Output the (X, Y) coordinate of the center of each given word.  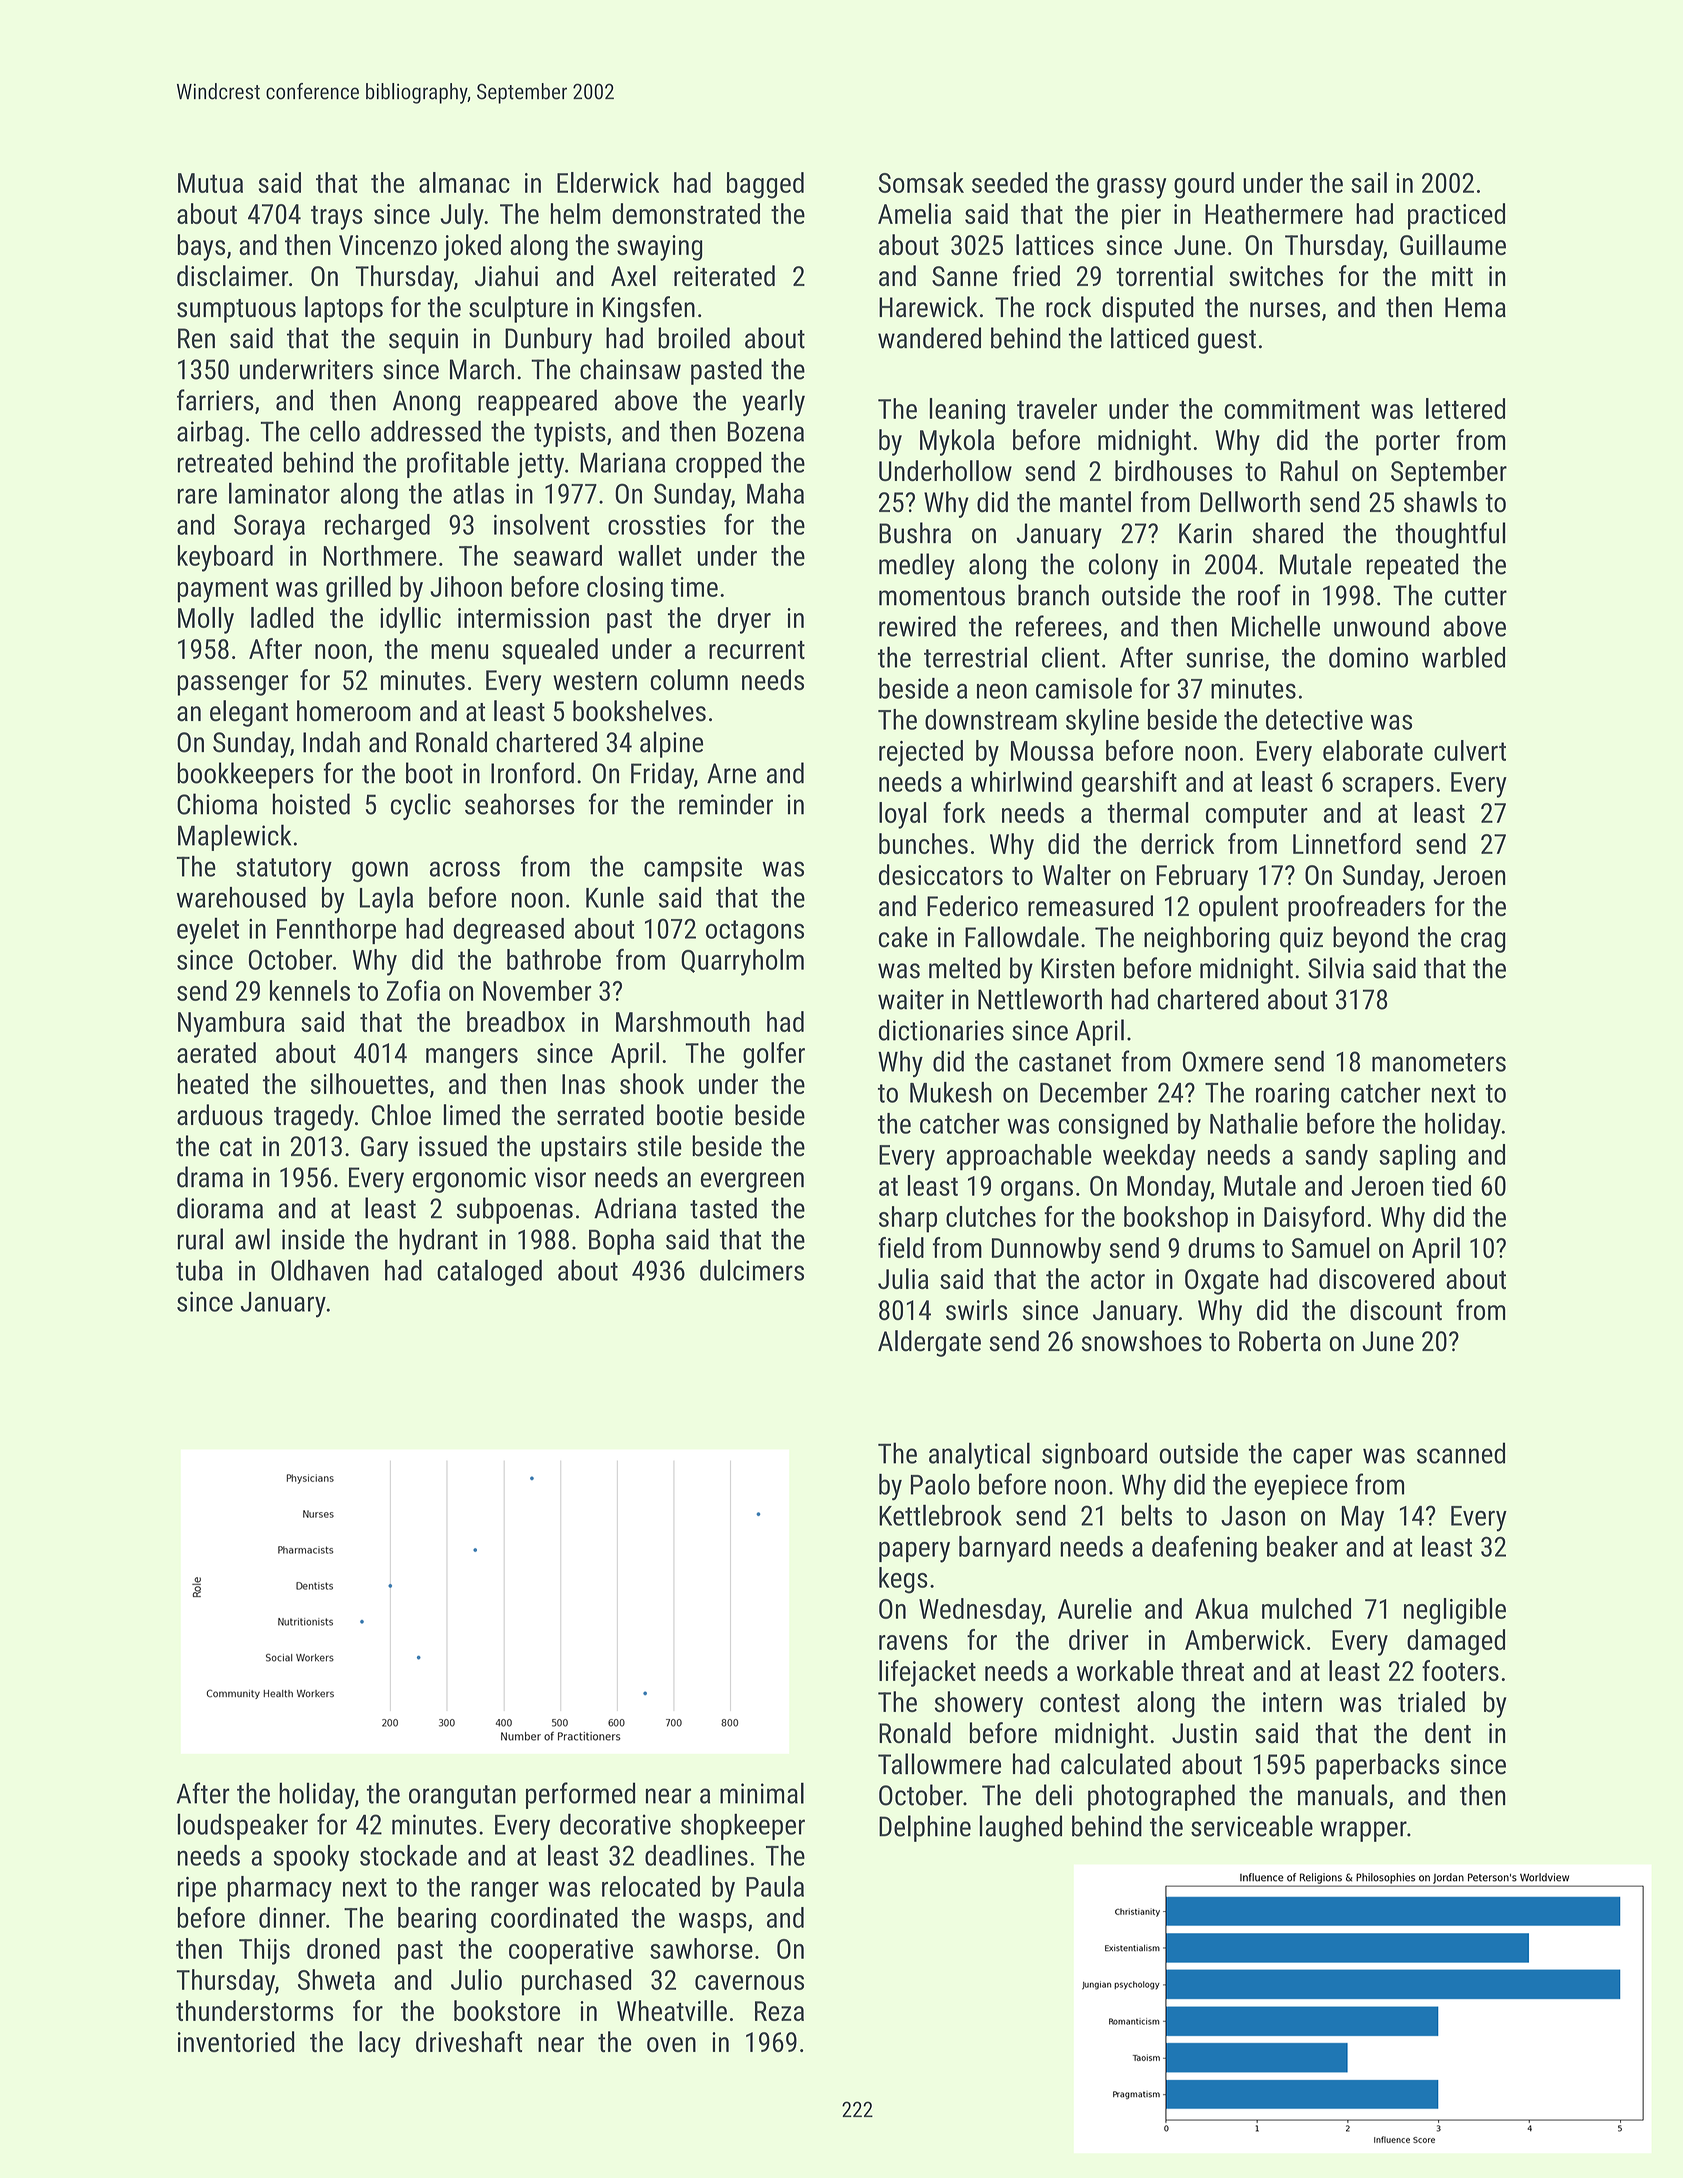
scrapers (1388, 787)
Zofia (413, 990)
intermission (523, 618)
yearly (773, 402)
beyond (1370, 939)
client (1071, 657)
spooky (311, 1858)
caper (1323, 1458)
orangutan (462, 1797)
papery (914, 1552)
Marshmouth (683, 1021)
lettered (1465, 408)
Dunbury (548, 340)
